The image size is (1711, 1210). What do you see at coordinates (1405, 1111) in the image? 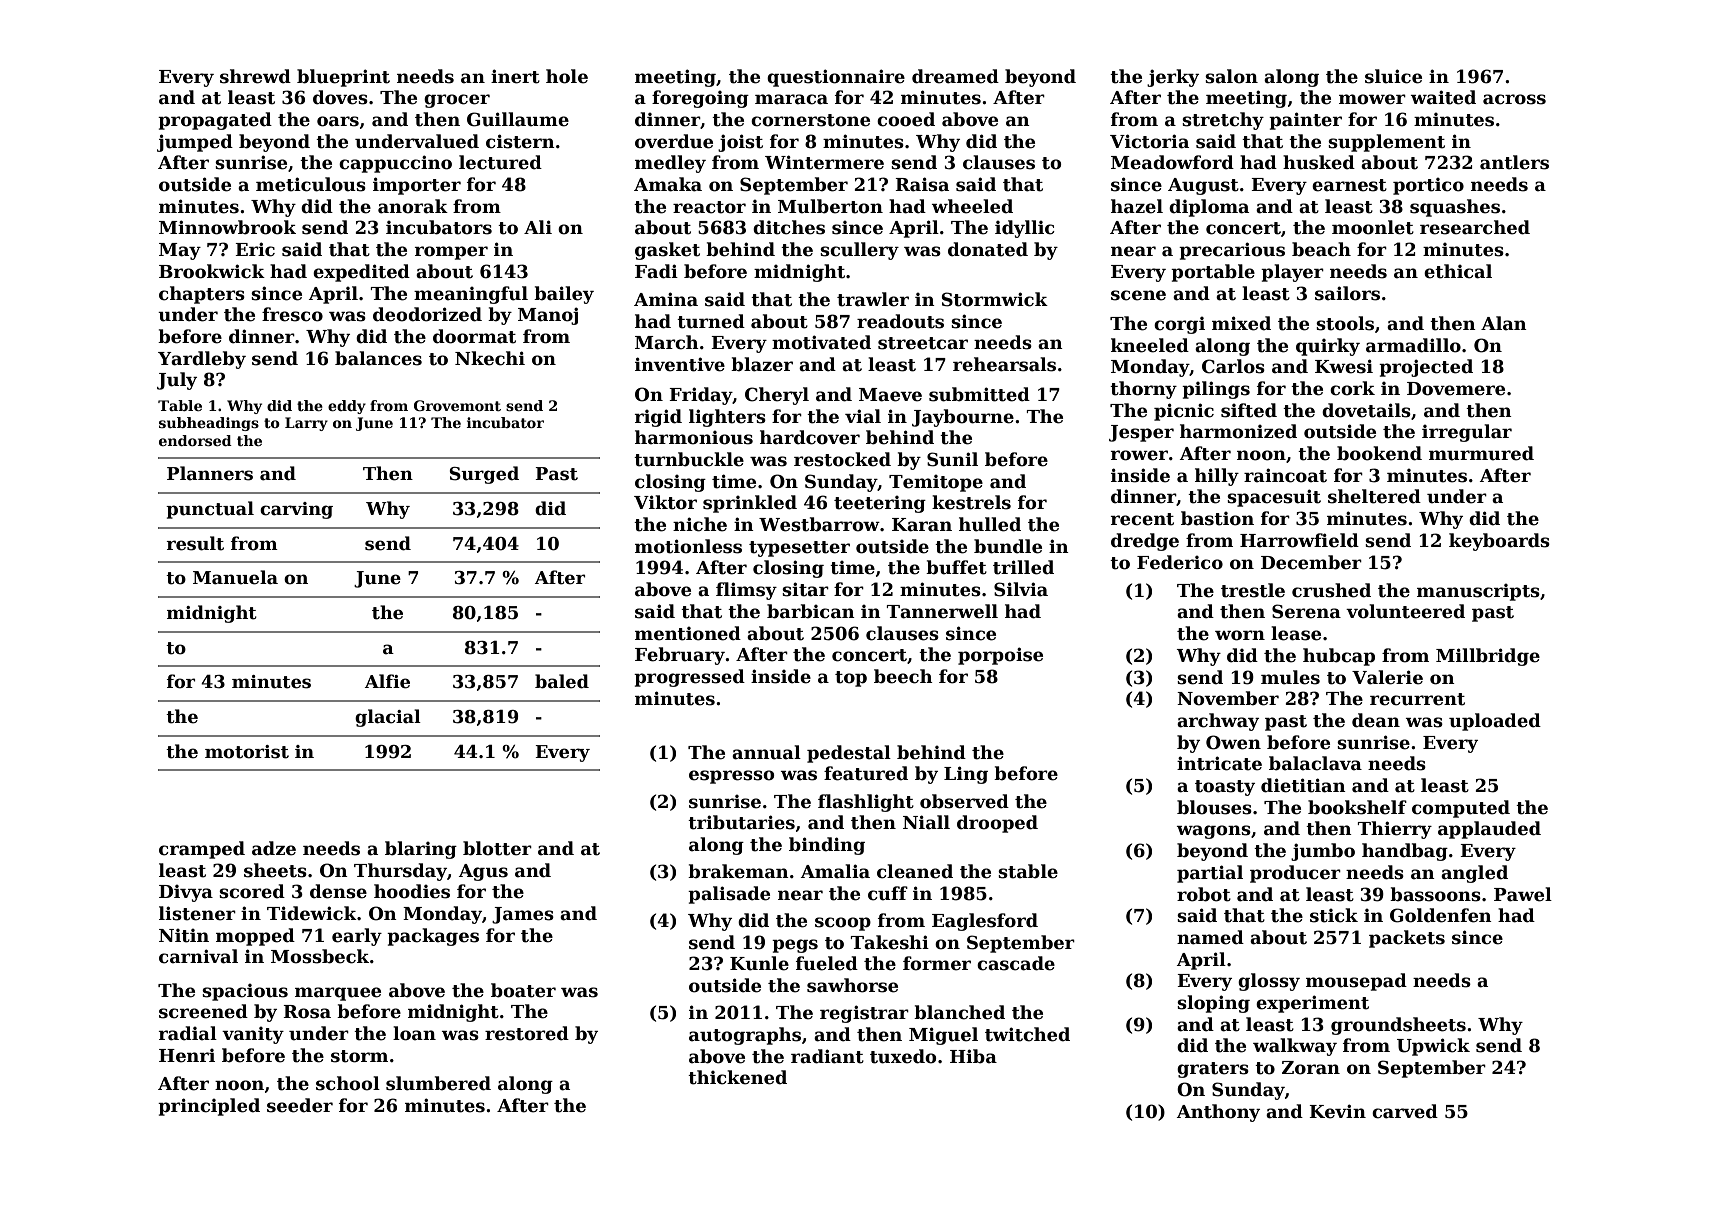
I see `carved` at bounding box center [1405, 1111].
